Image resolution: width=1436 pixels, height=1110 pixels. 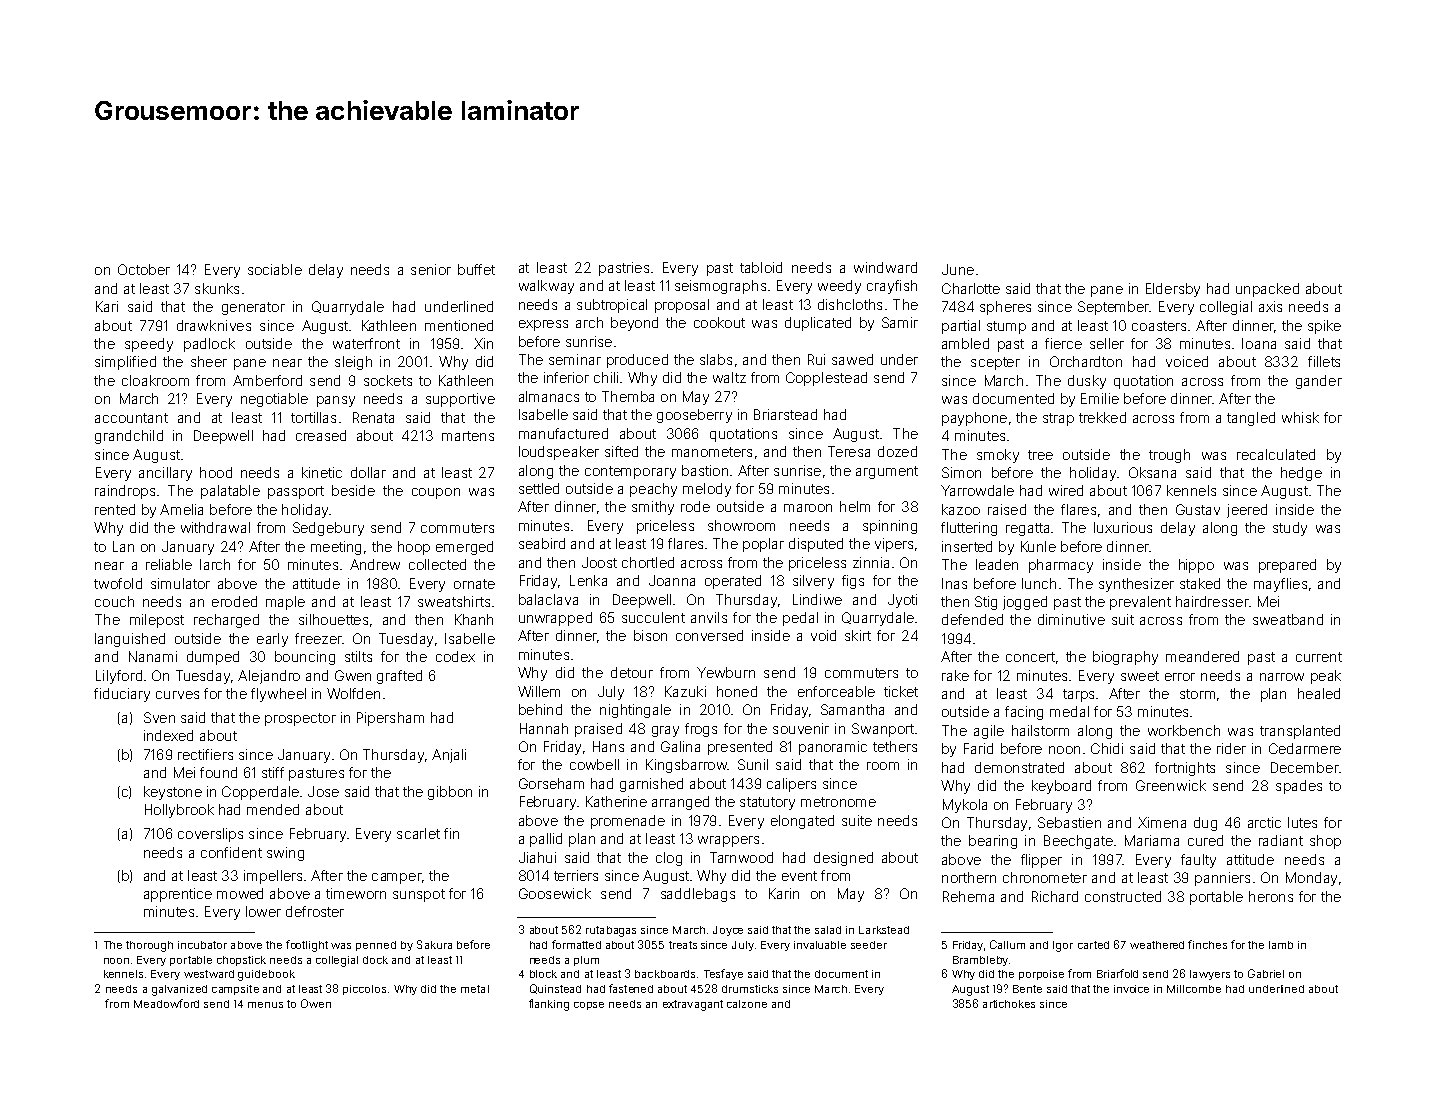 What do you see at coordinates (1009, 1004) in the document?
I see `artichokes` at bounding box center [1009, 1004].
